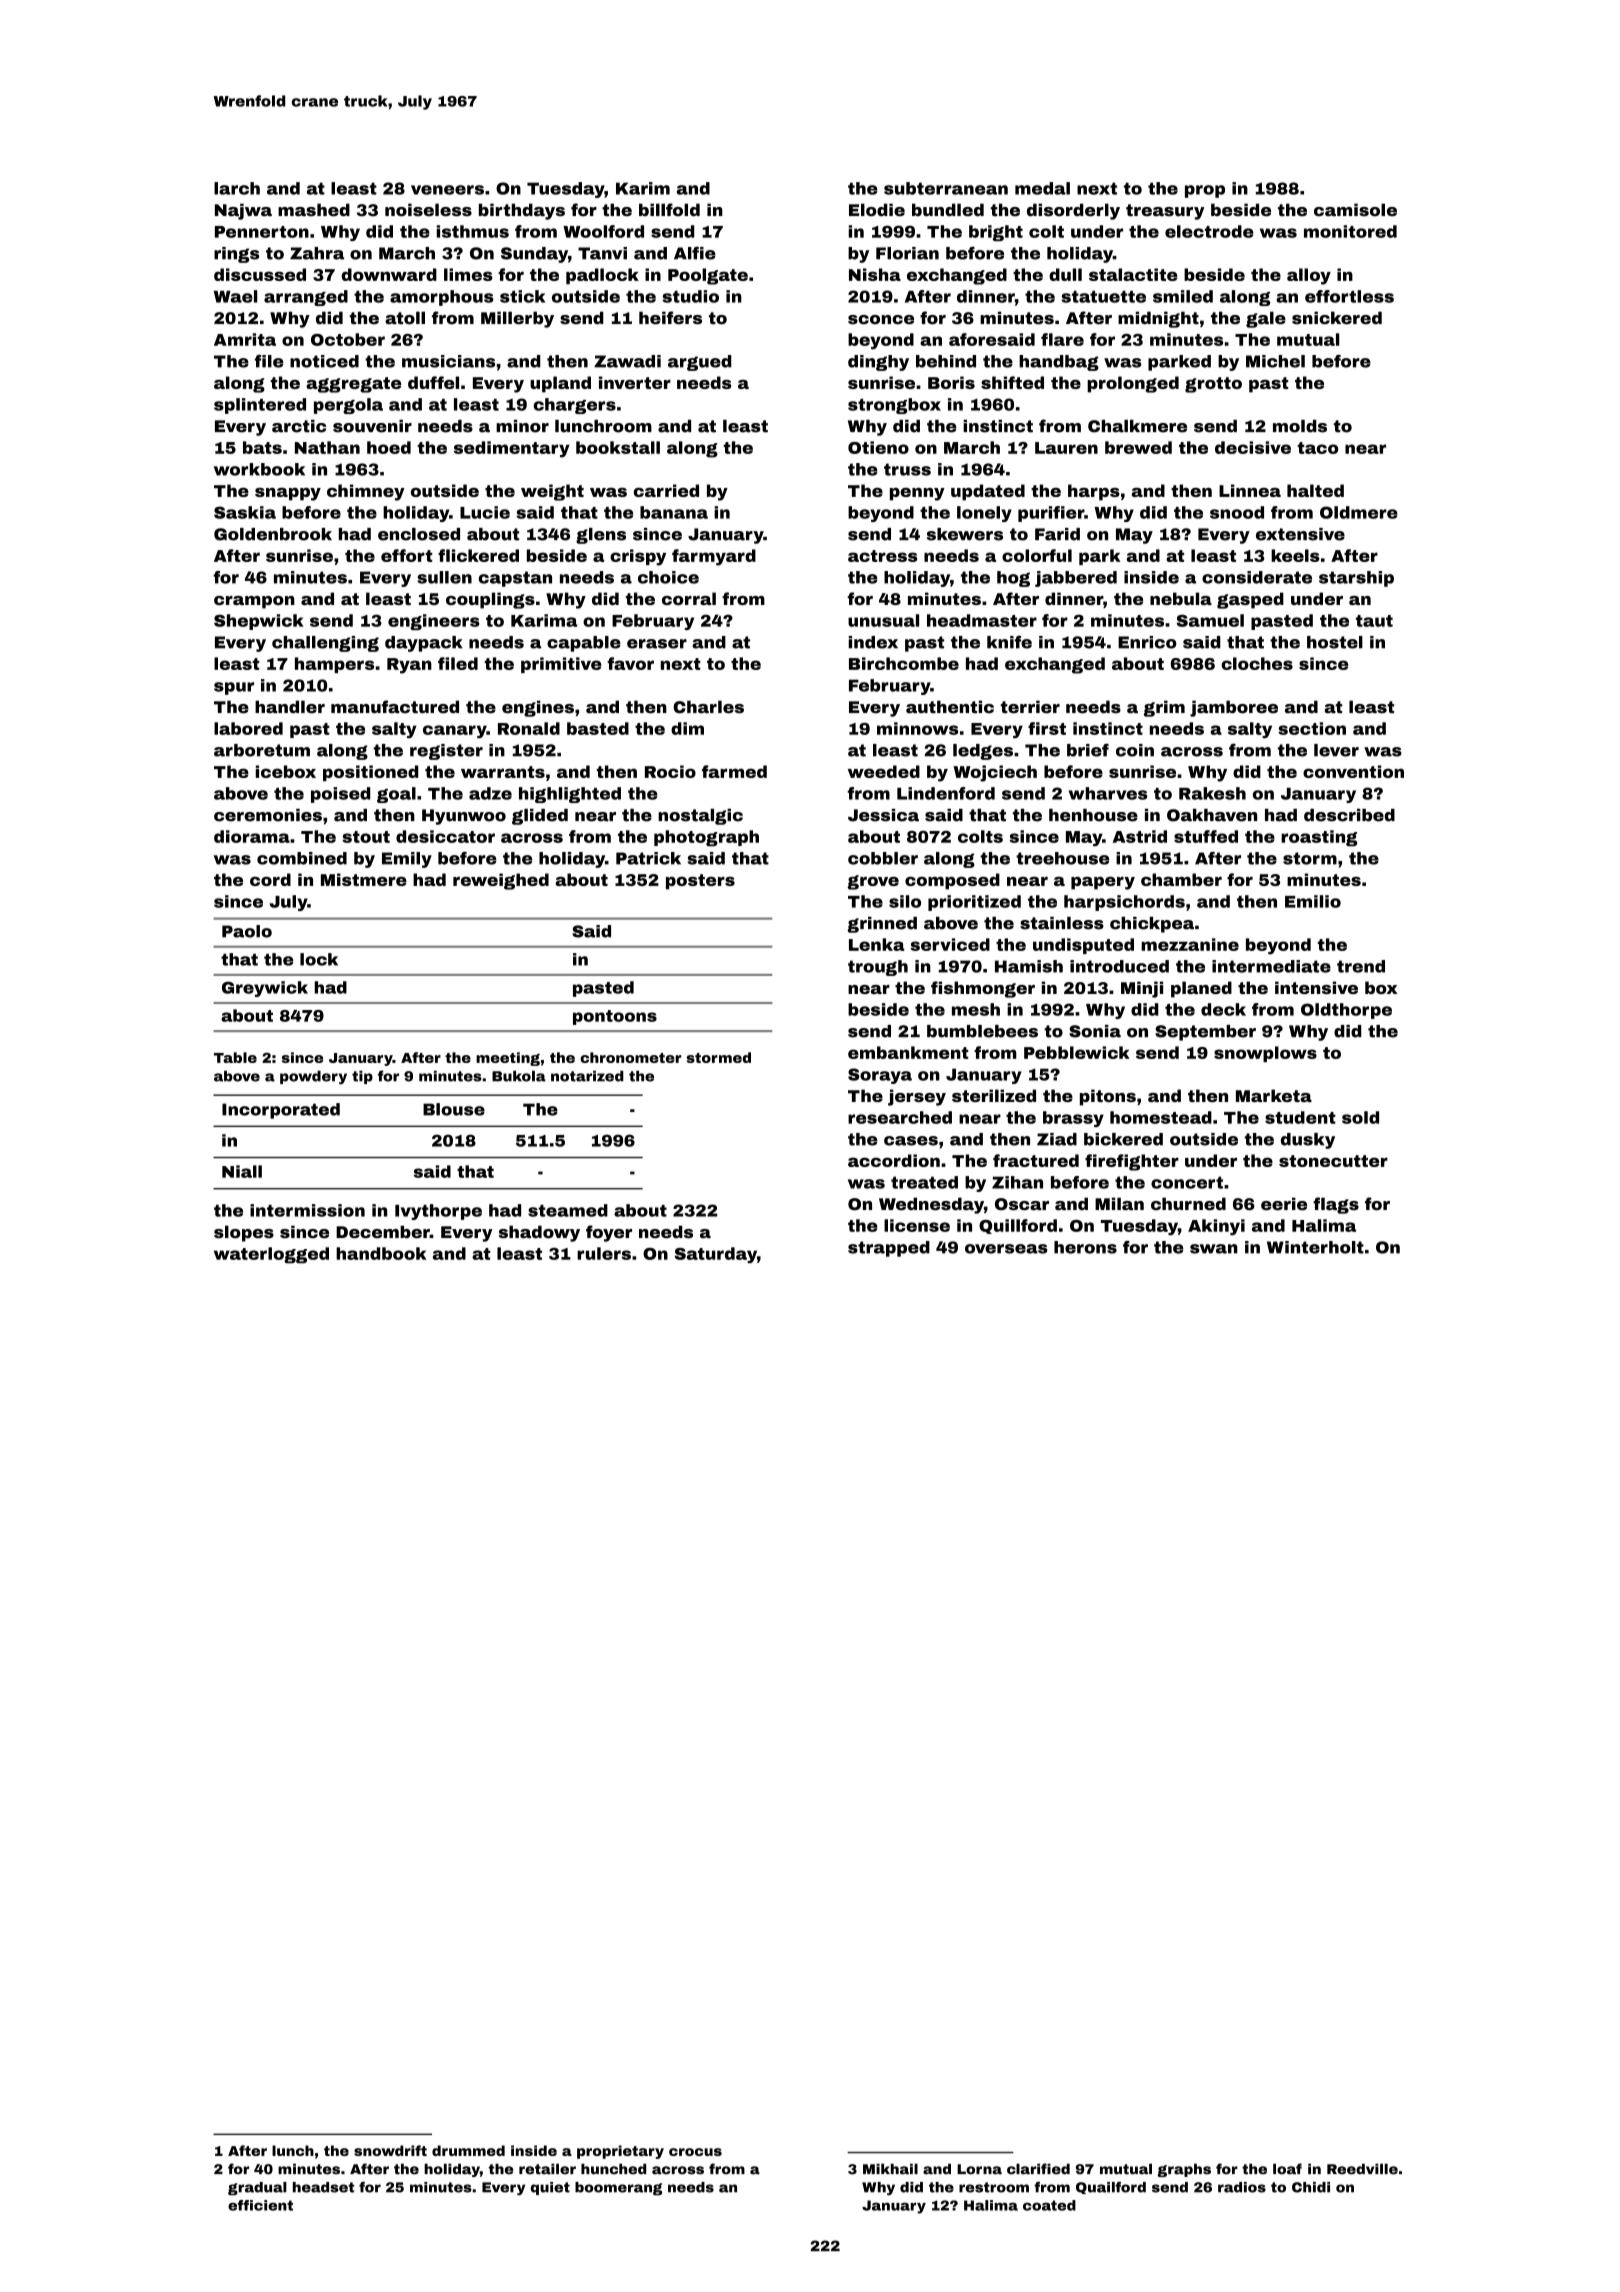 Image resolution: width=1620 pixels, height=2292 pixels. Describe the element at coordinates (265, 989) in the screenshot. I see `Greywick` at that location.
